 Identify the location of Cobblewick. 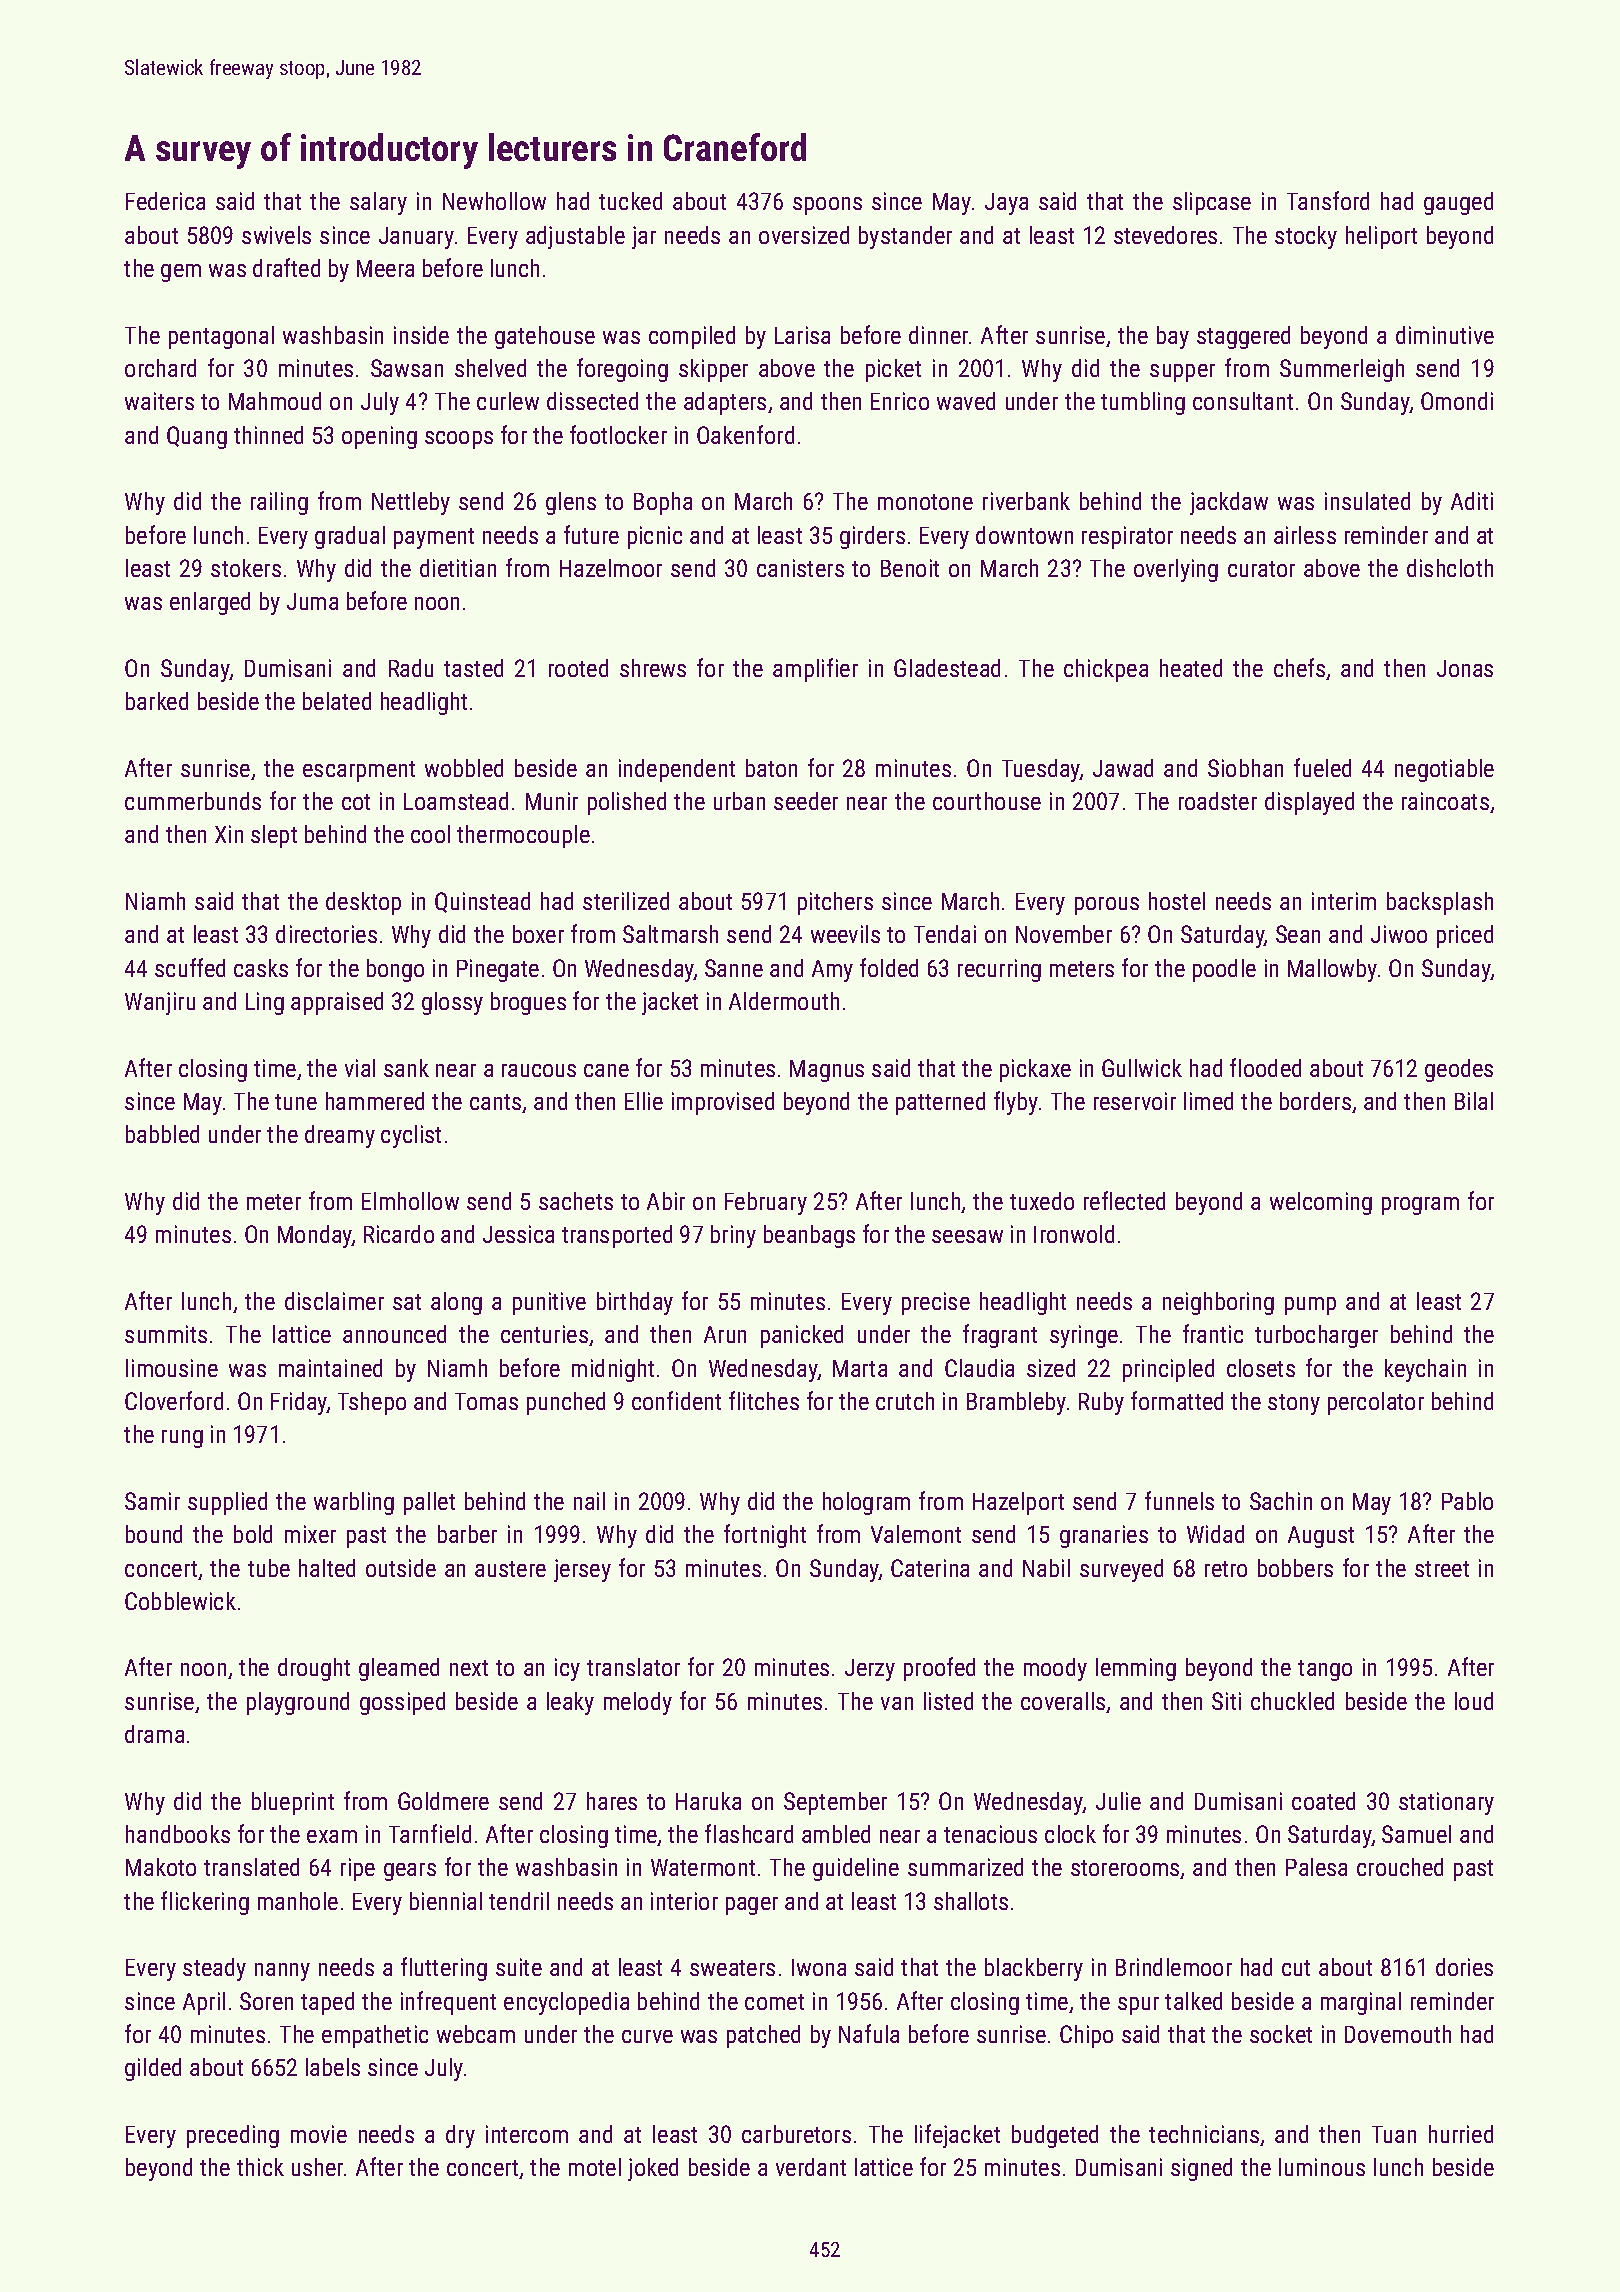
(180, 1601).
